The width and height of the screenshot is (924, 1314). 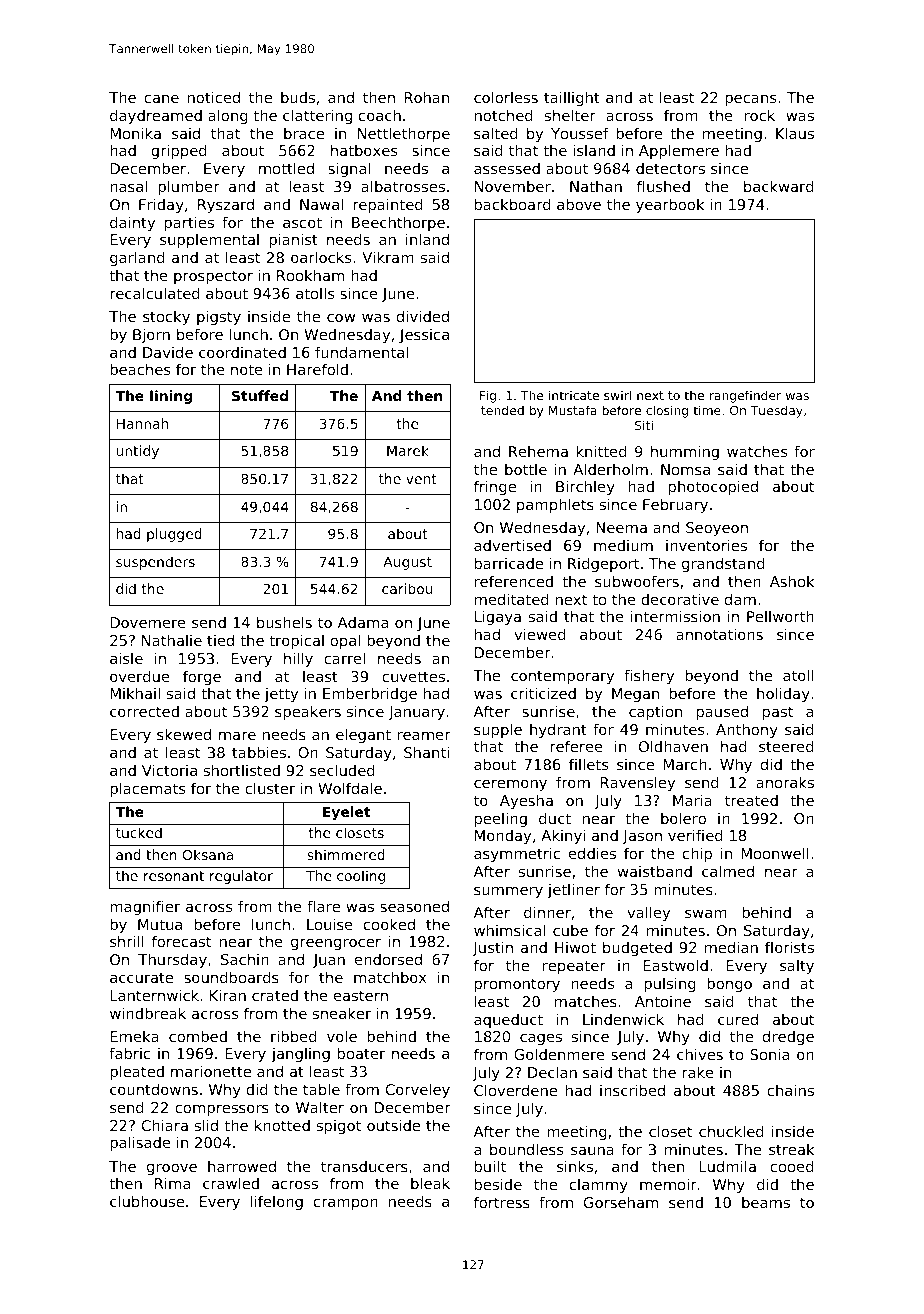 What do you see at coordinates (506, 97) in the screenshot?
I see `colorless` at bounding box center [506, 97].
